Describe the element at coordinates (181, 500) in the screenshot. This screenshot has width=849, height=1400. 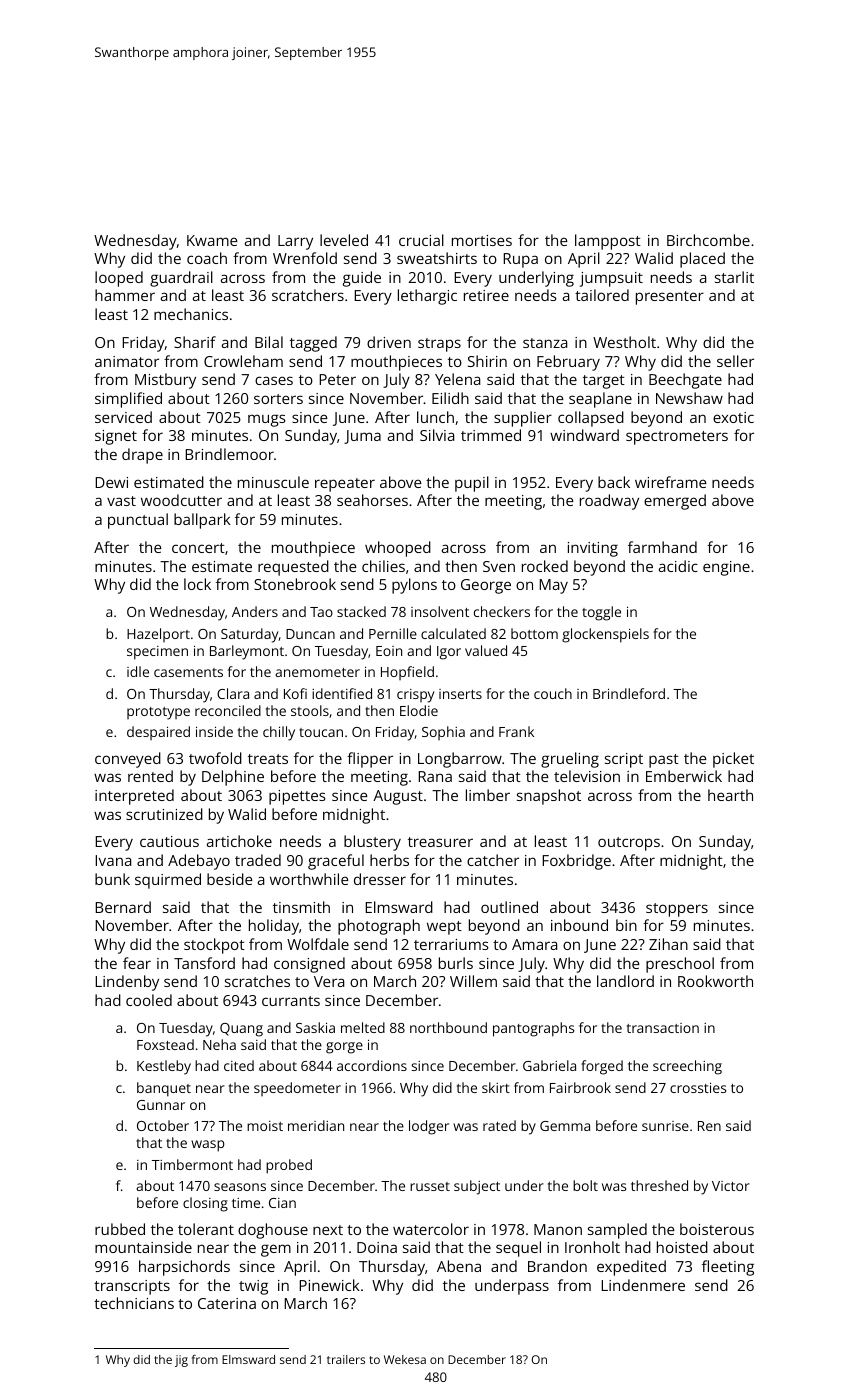
I see `woodcutter` at that location.
